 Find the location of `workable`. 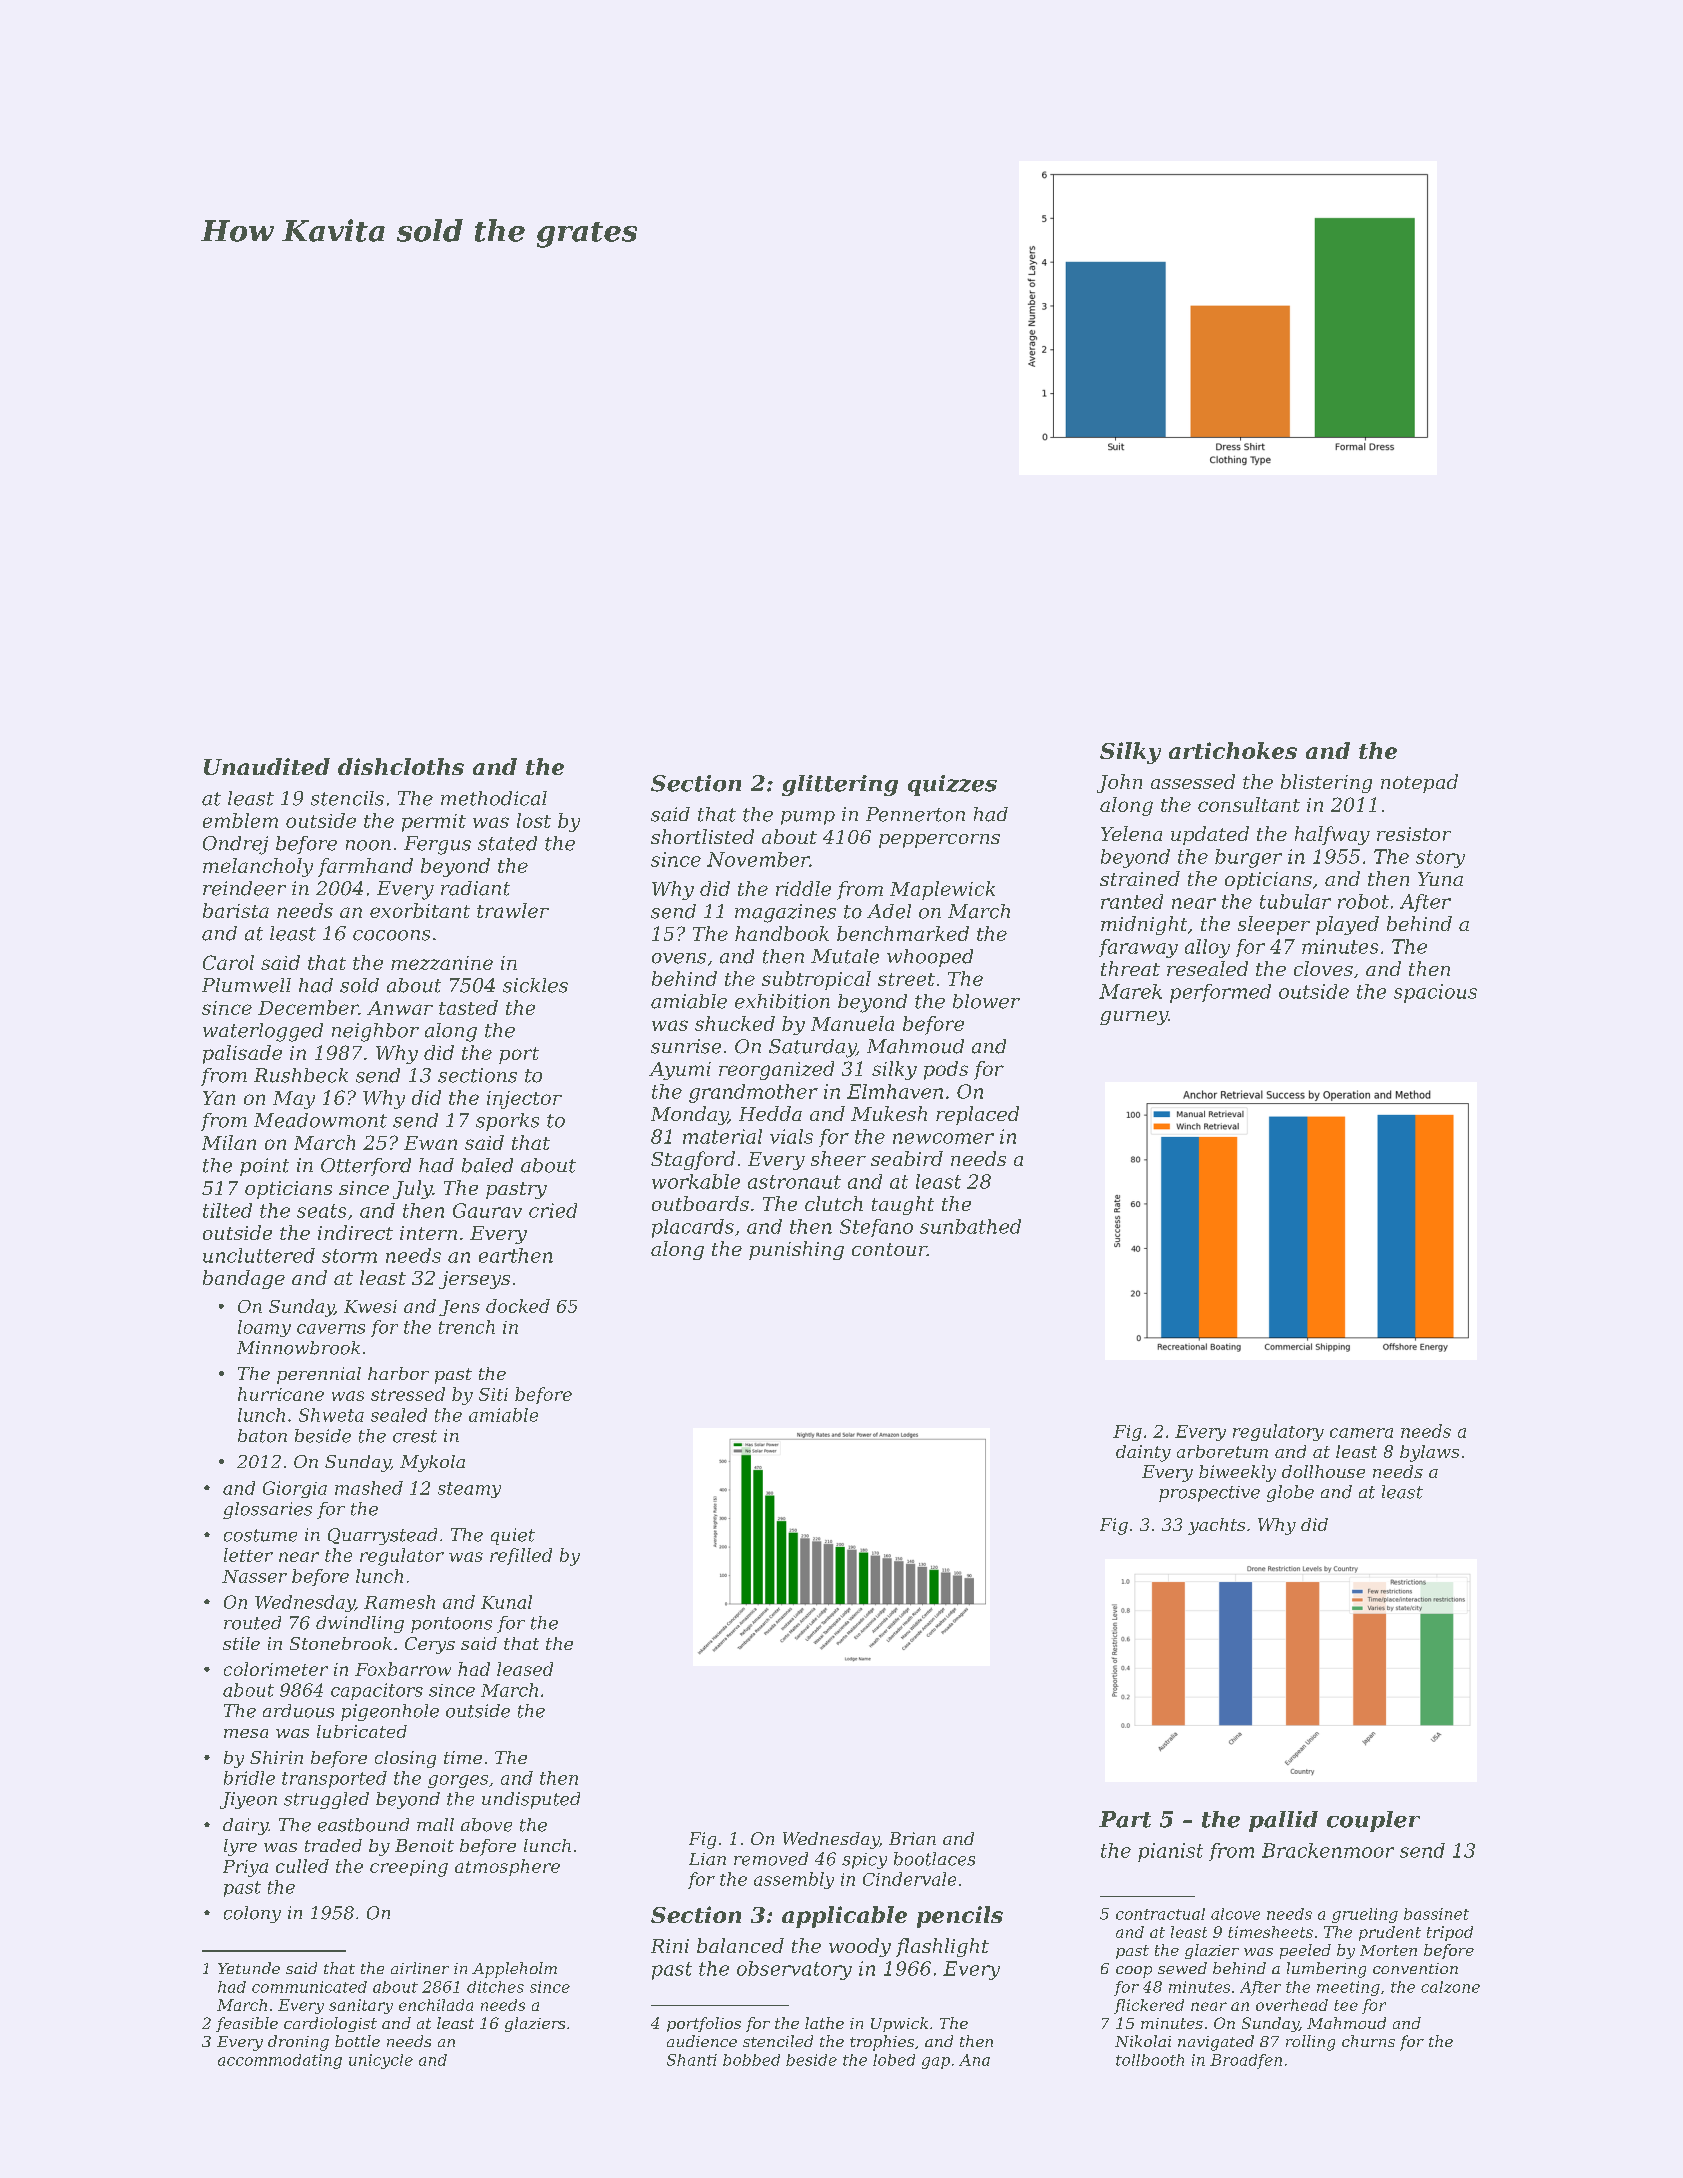

workable is located at coordinates (696, 1181).
